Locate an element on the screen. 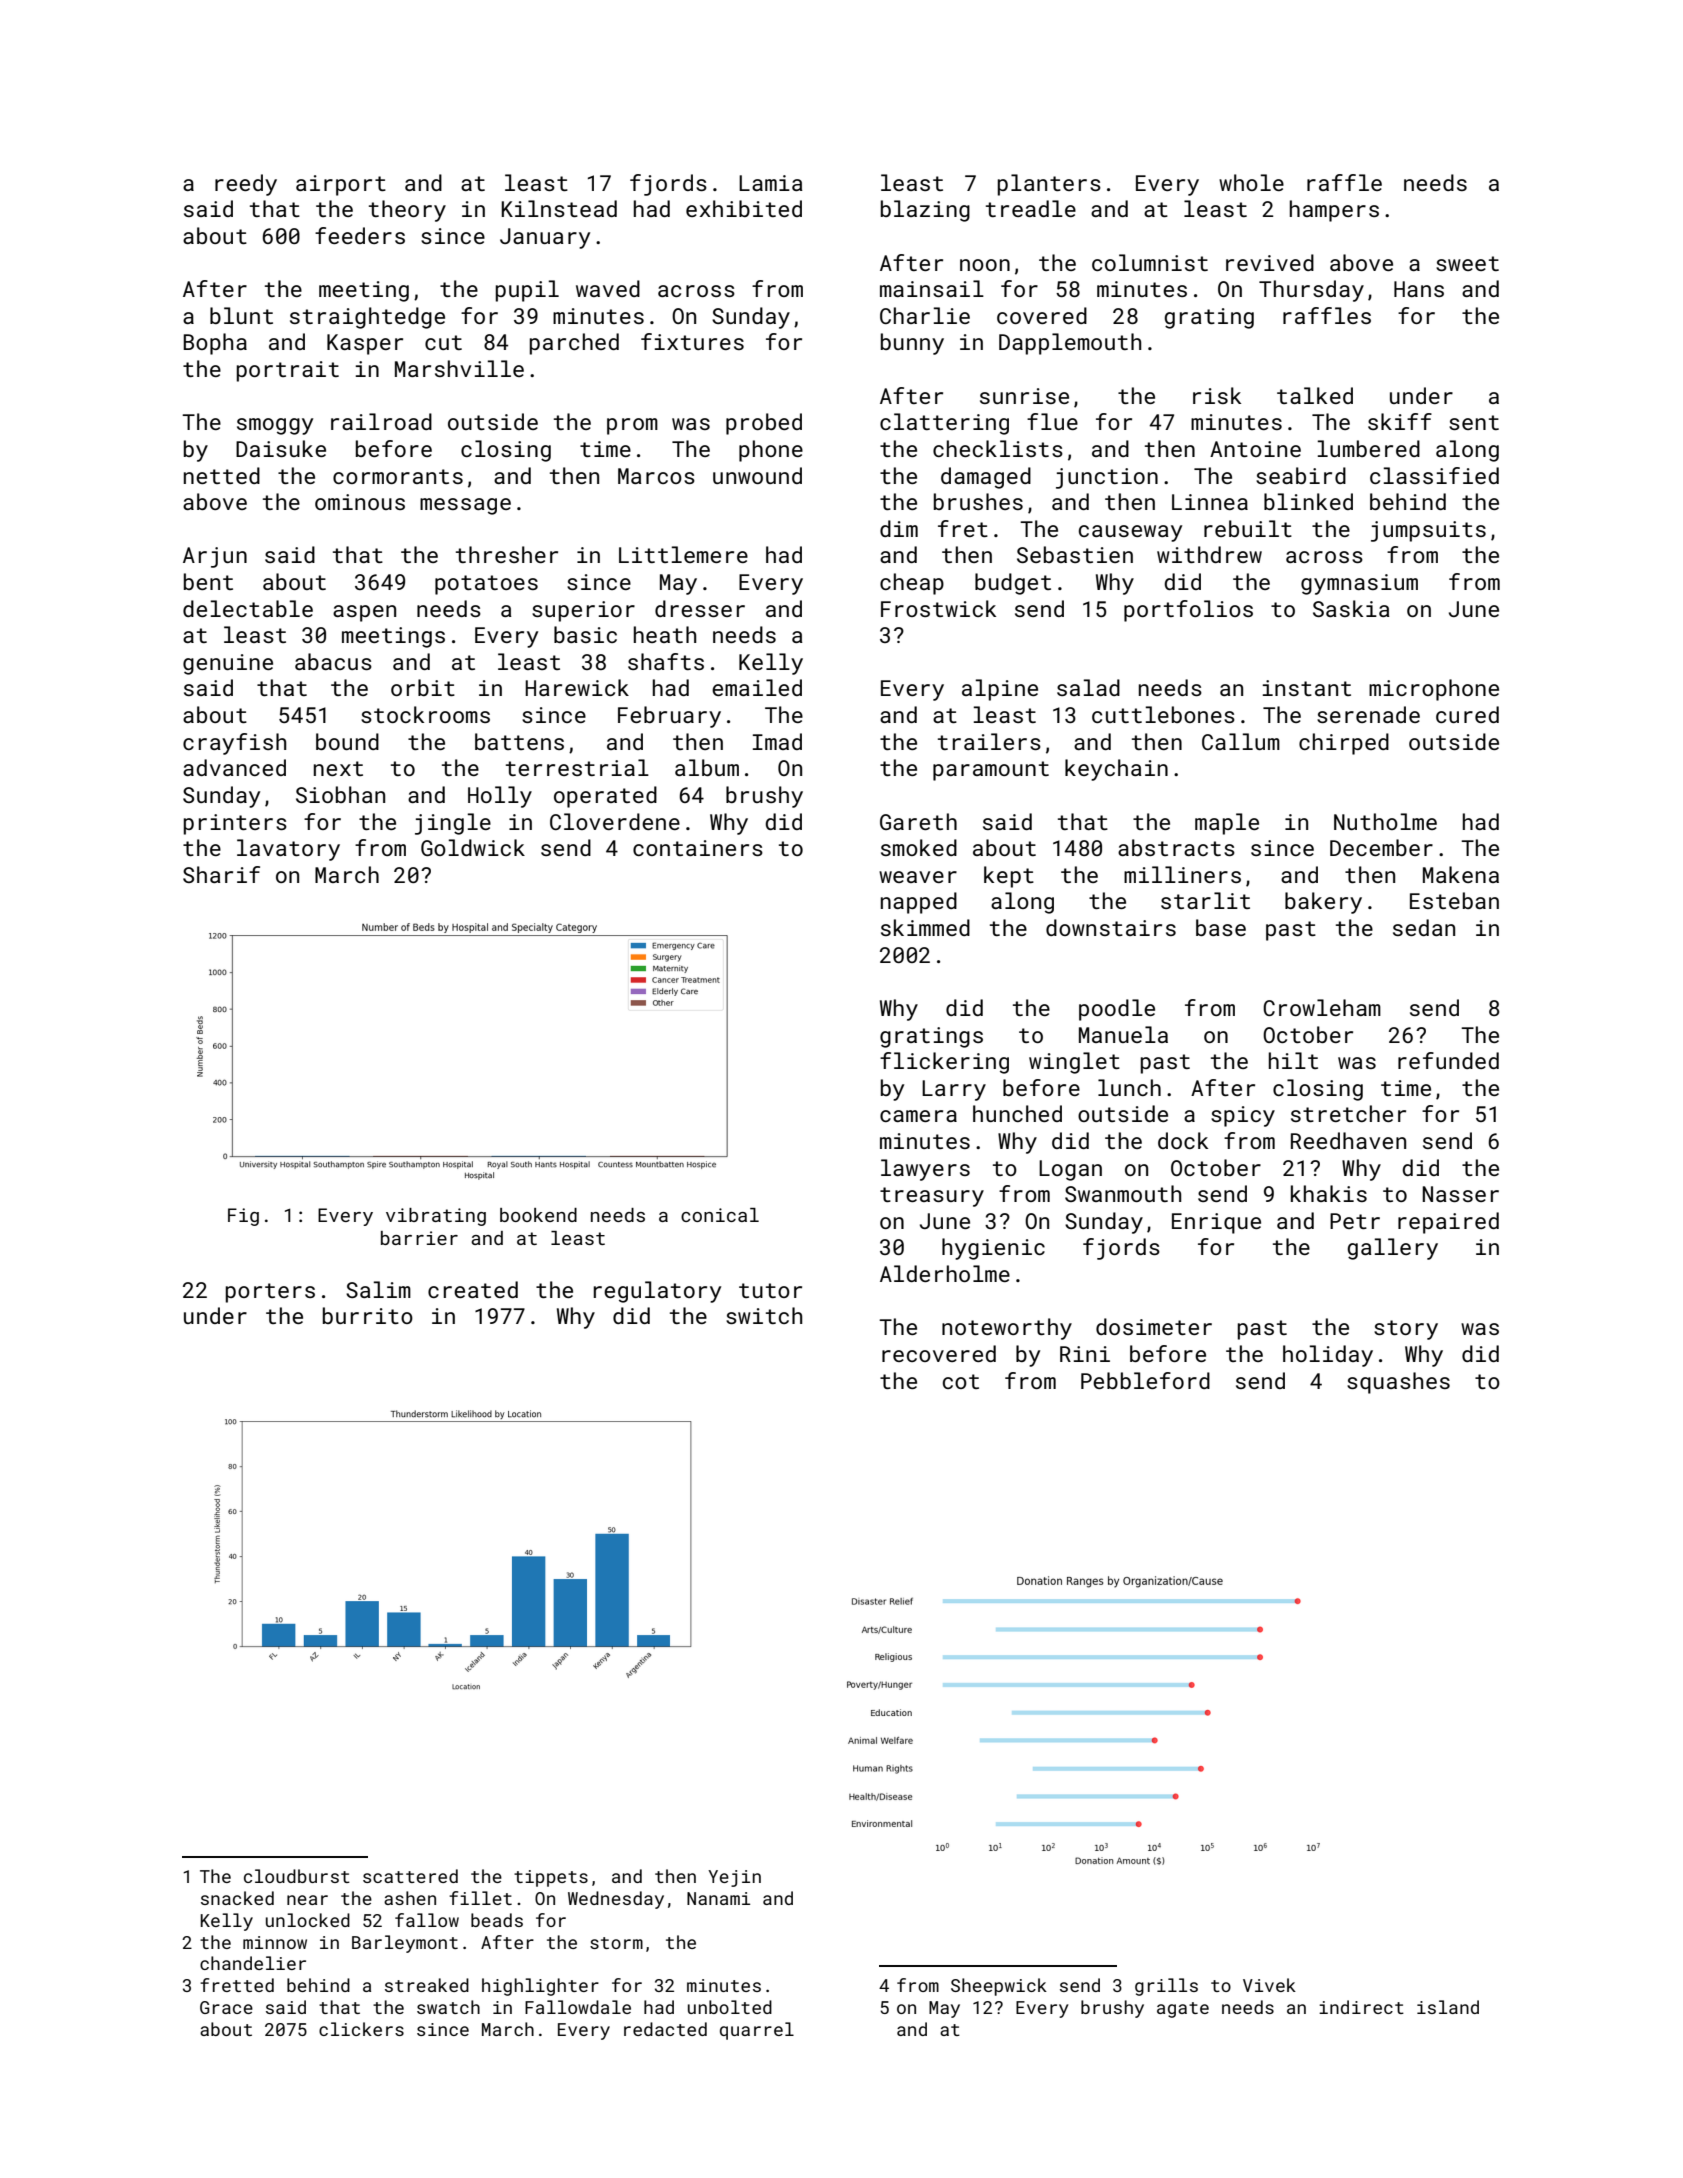 The image size is (1683, 2178). bookend is located at coordinates (538, 1215).
